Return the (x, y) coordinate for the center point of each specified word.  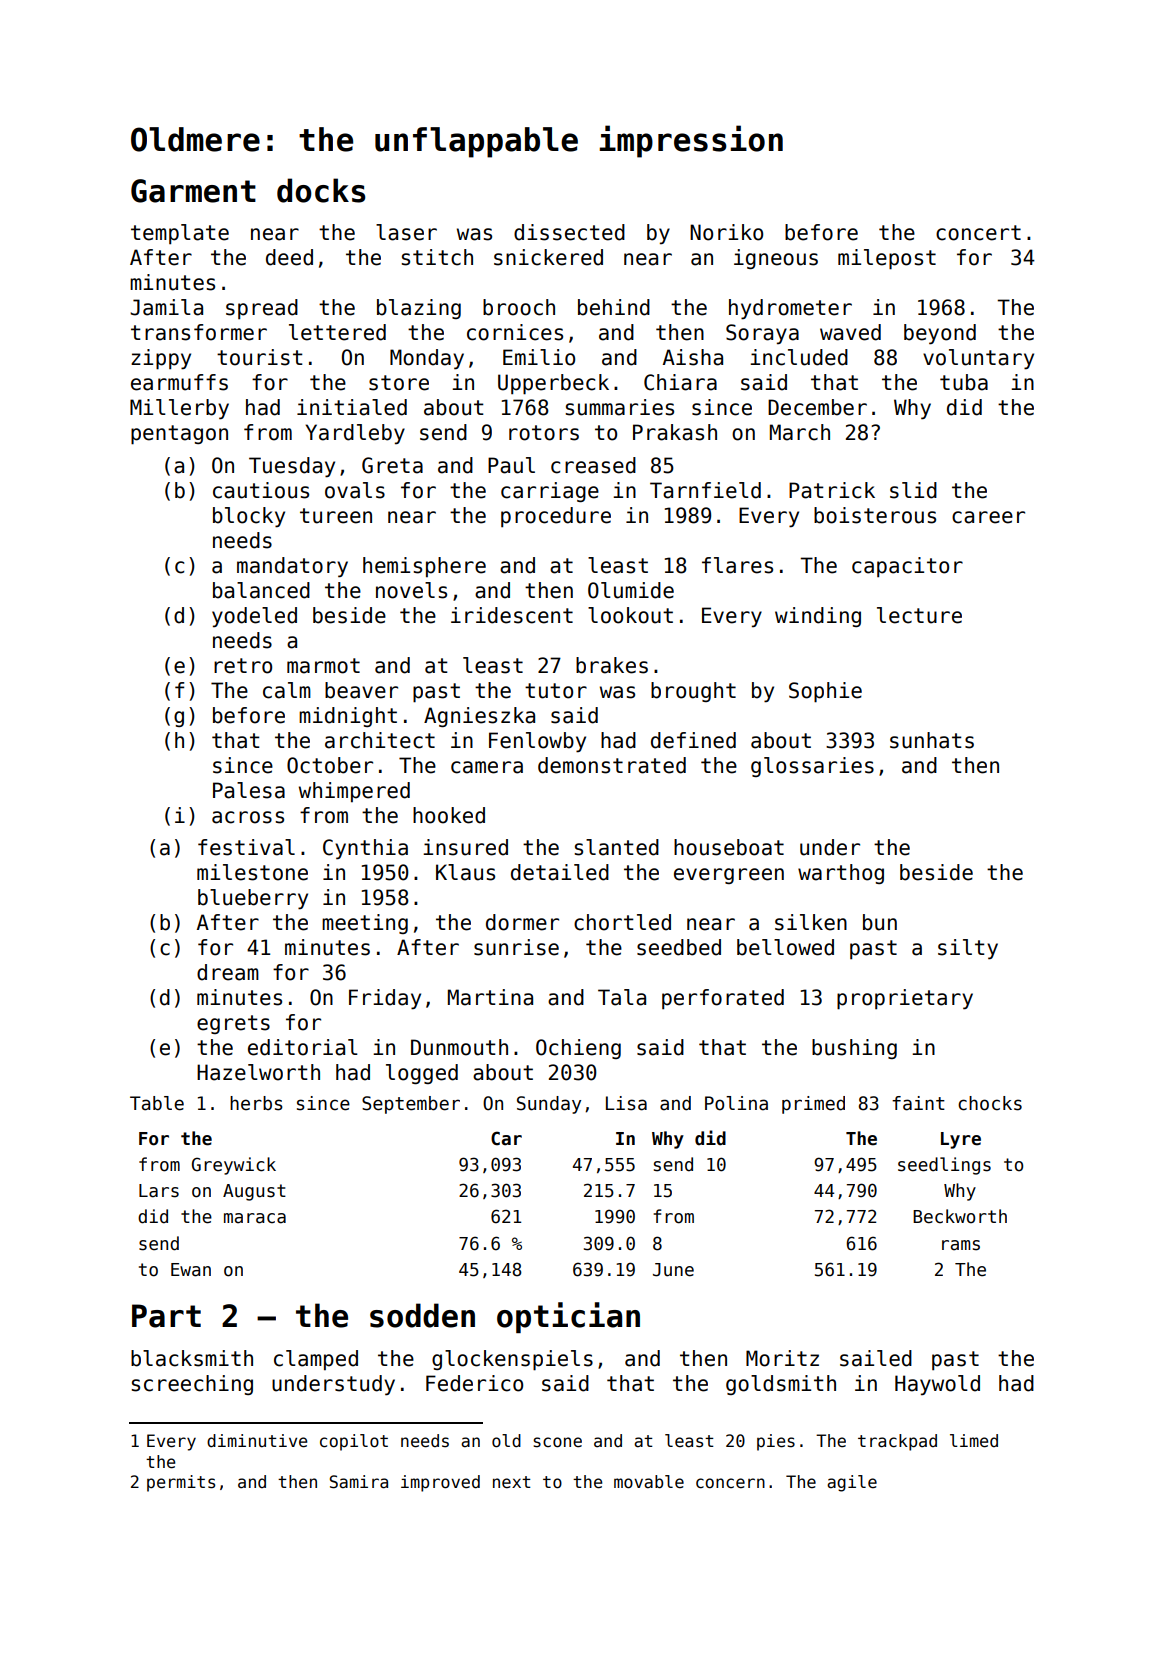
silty (968, 949)
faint (918, 1103)
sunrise (516, 947)
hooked (449, 815)
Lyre (961, 1140)
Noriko (726, 232)
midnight (348, 717)
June (673, 1270)
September (411, 1105)
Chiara (680, 382)
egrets (233, 1024)
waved (850, 332)
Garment (193, 191)
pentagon (179, 435)
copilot (354, 1442)
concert (978, 233)
